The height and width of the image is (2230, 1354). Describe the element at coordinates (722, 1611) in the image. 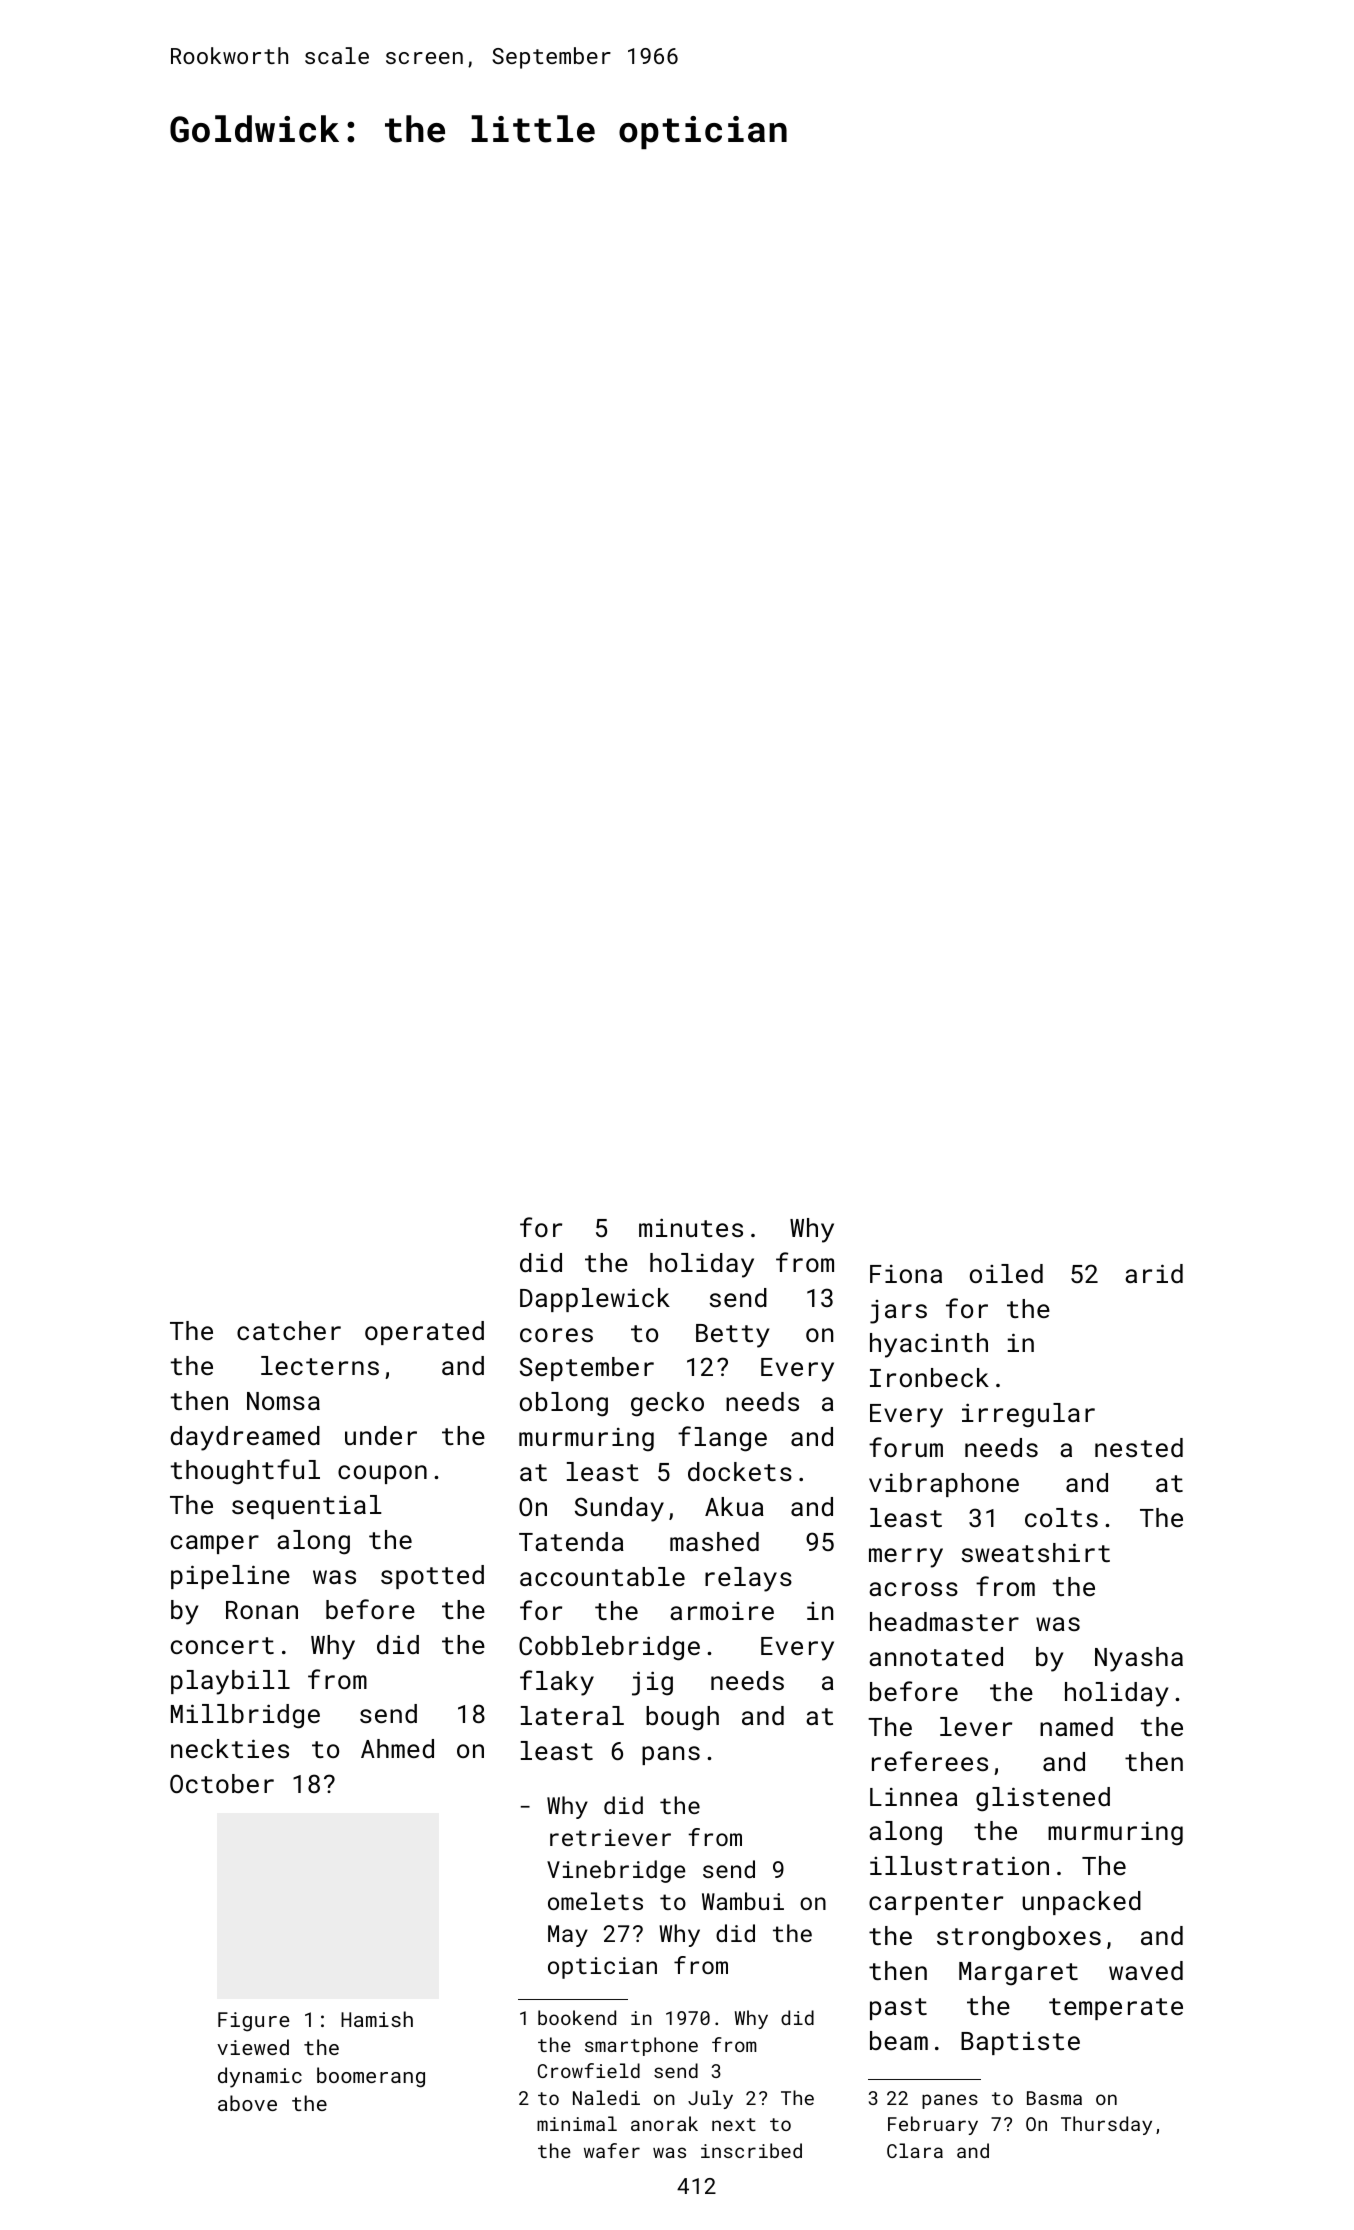

I see `armoire` at that location.
